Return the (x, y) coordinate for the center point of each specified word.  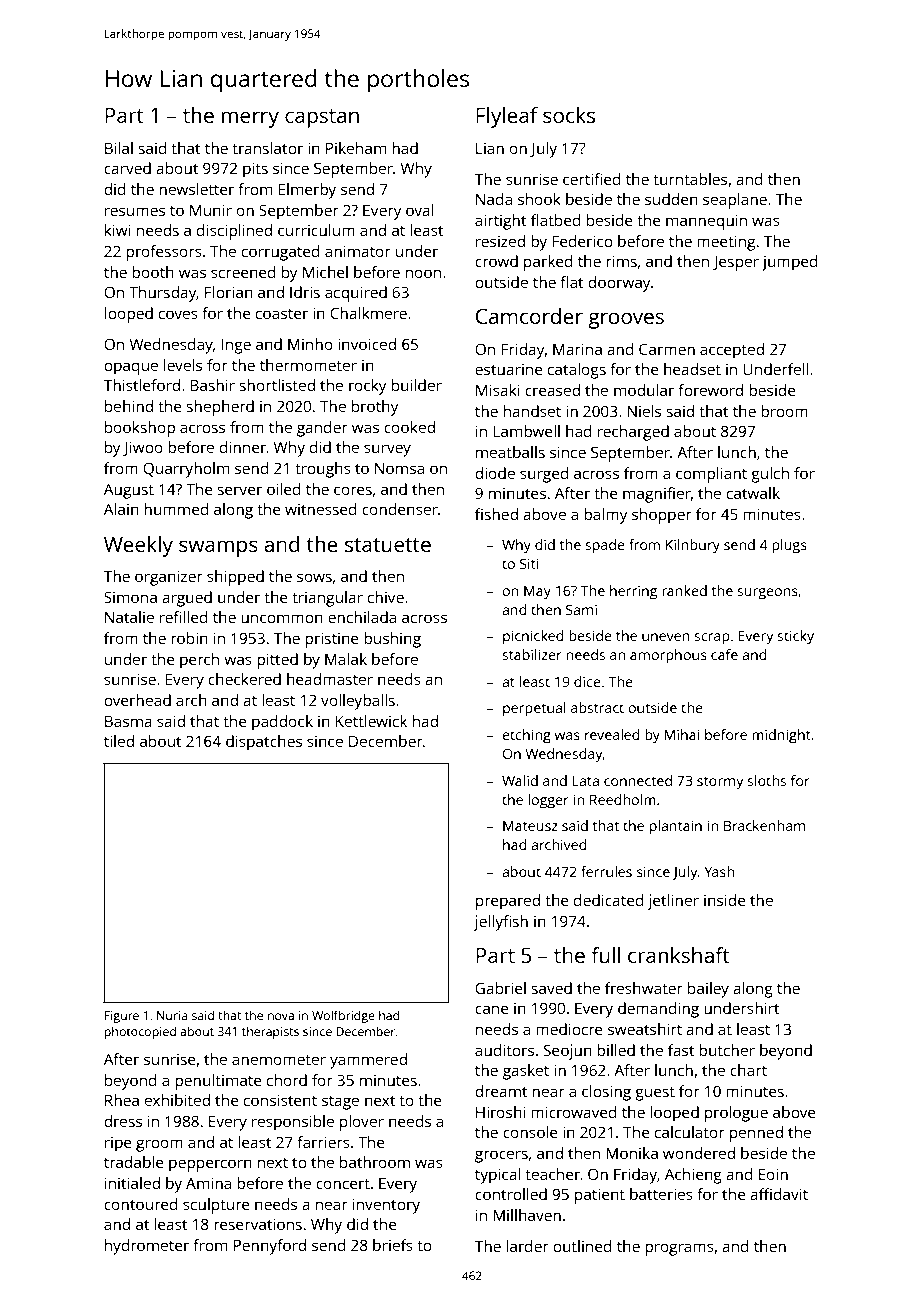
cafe (724, 654)
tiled (119, 741)
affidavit (779, 1194)
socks (569, 115)
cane (492, 1009)
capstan (322, 118)
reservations (258, 1224)
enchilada (362, 617)
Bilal (119, 148)
